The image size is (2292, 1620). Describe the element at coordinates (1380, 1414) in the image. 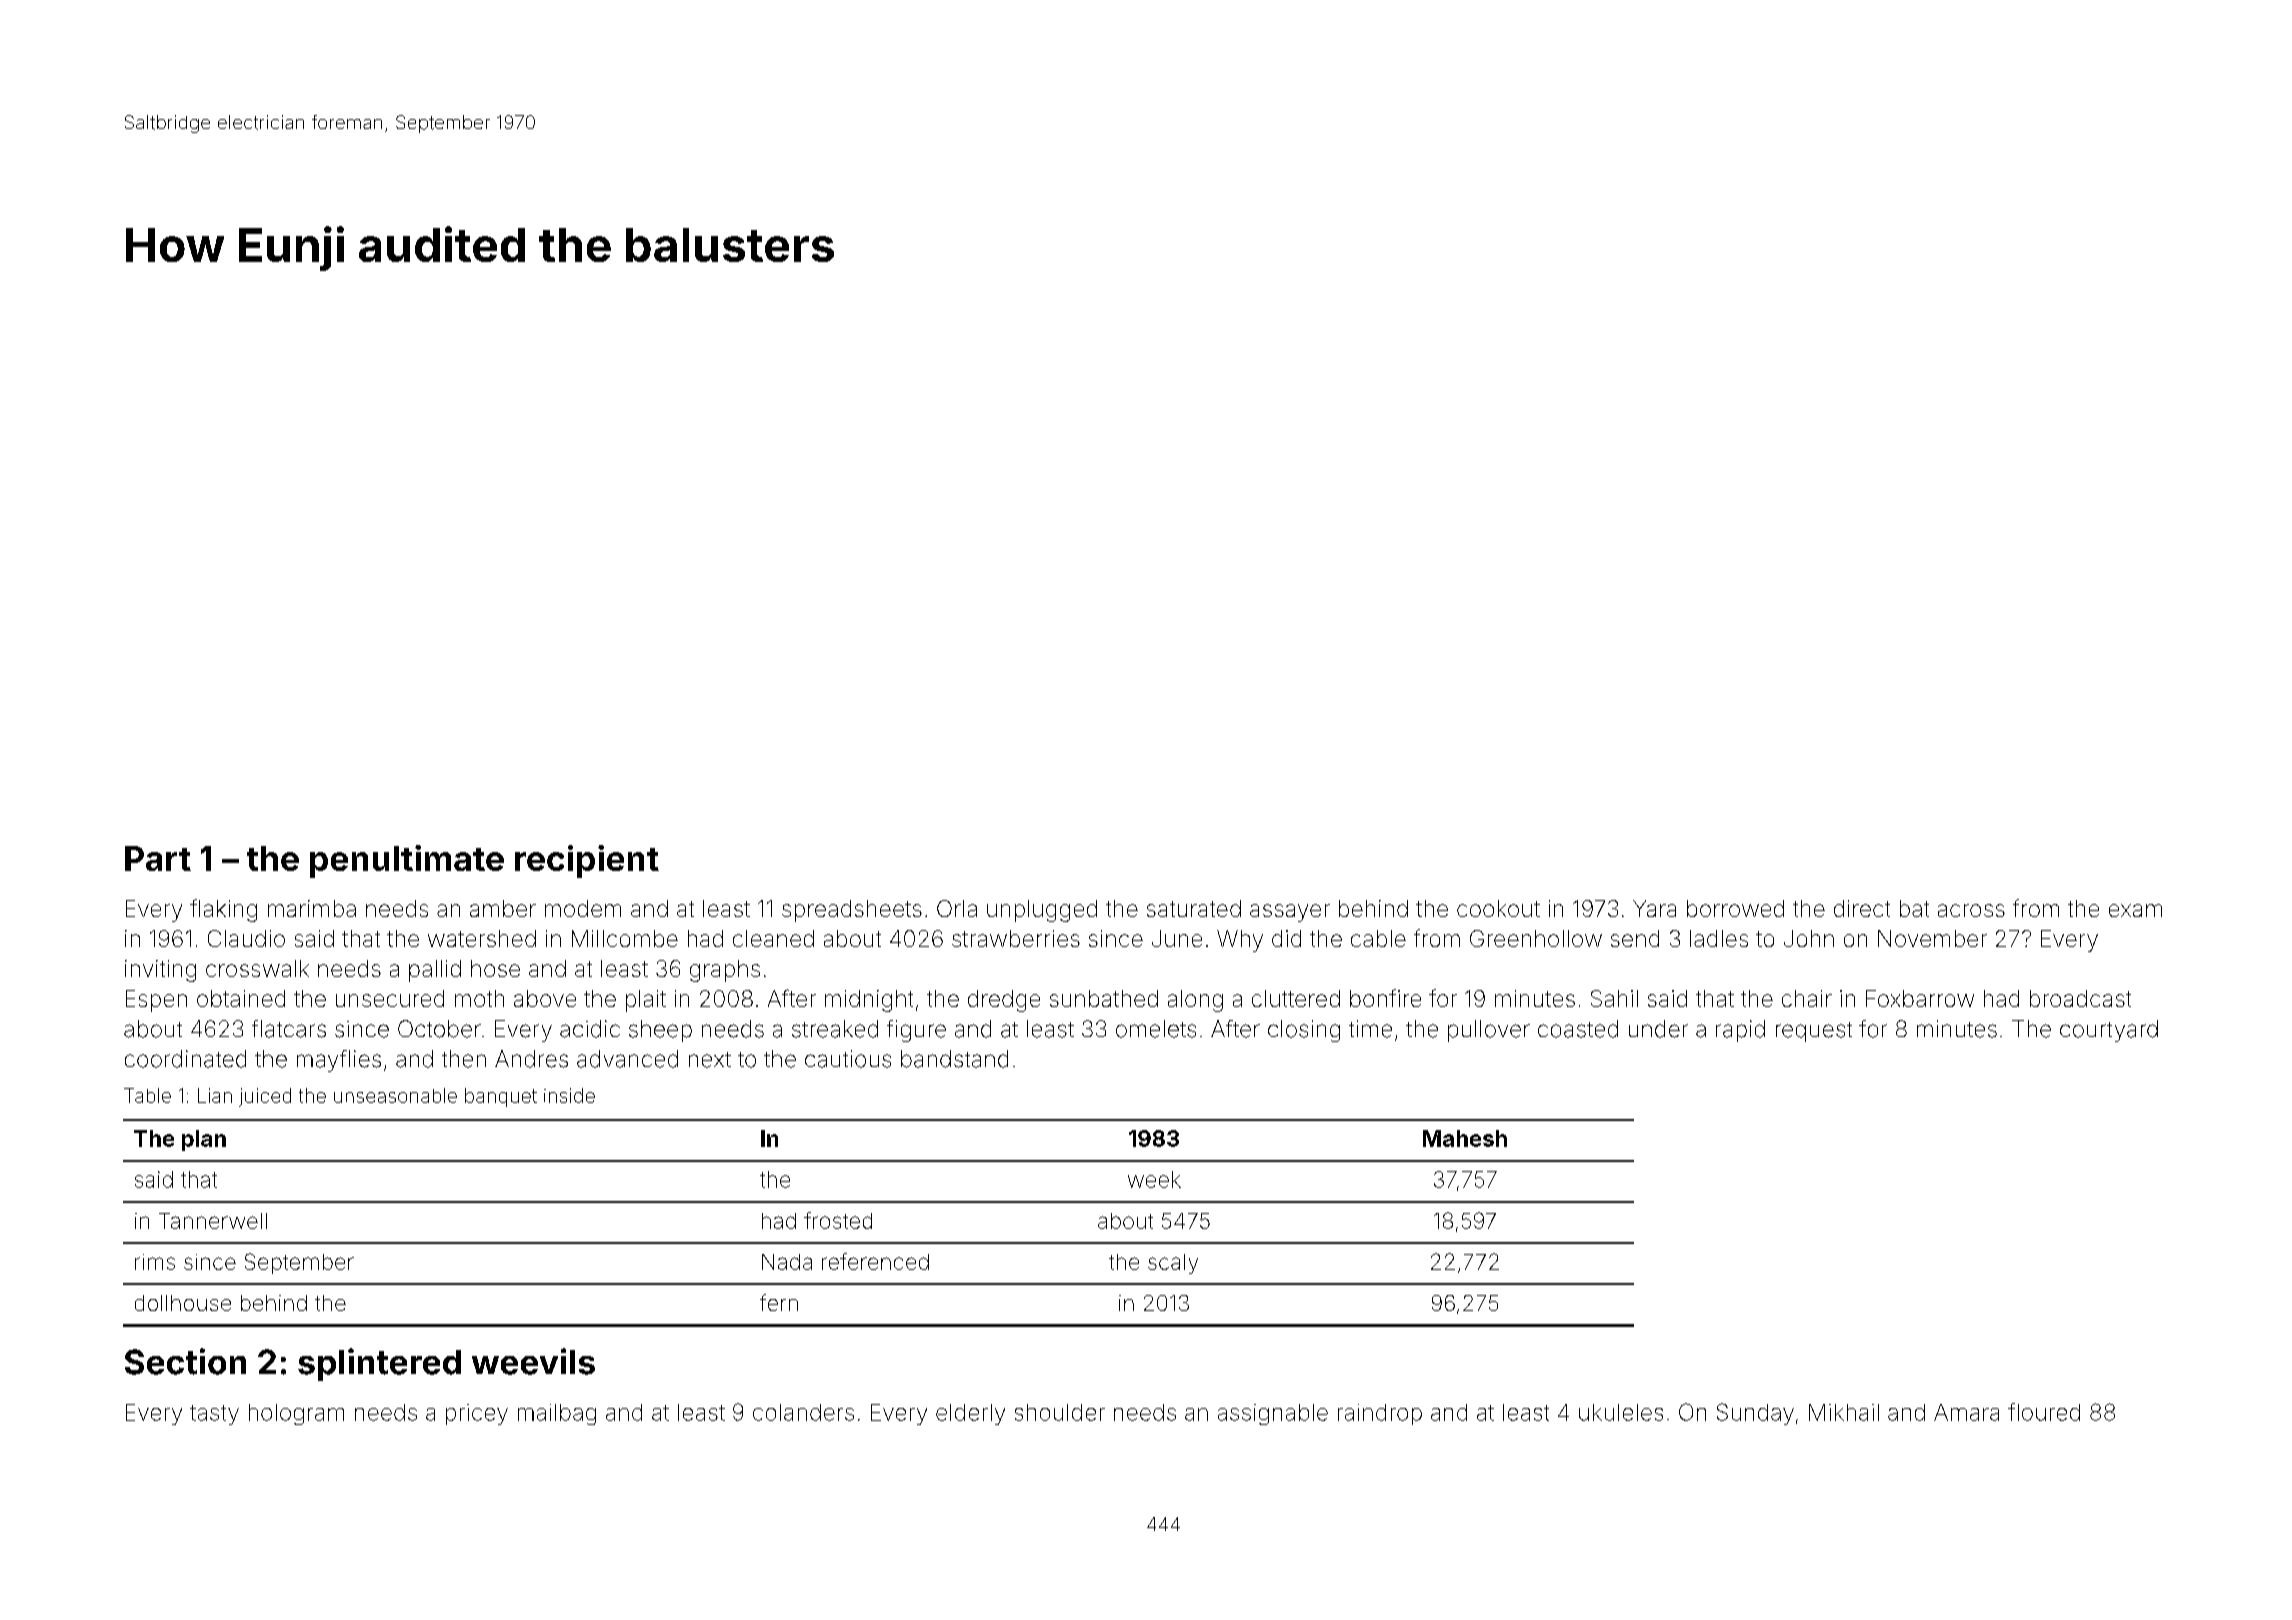

I see `raindrop` at that location.
